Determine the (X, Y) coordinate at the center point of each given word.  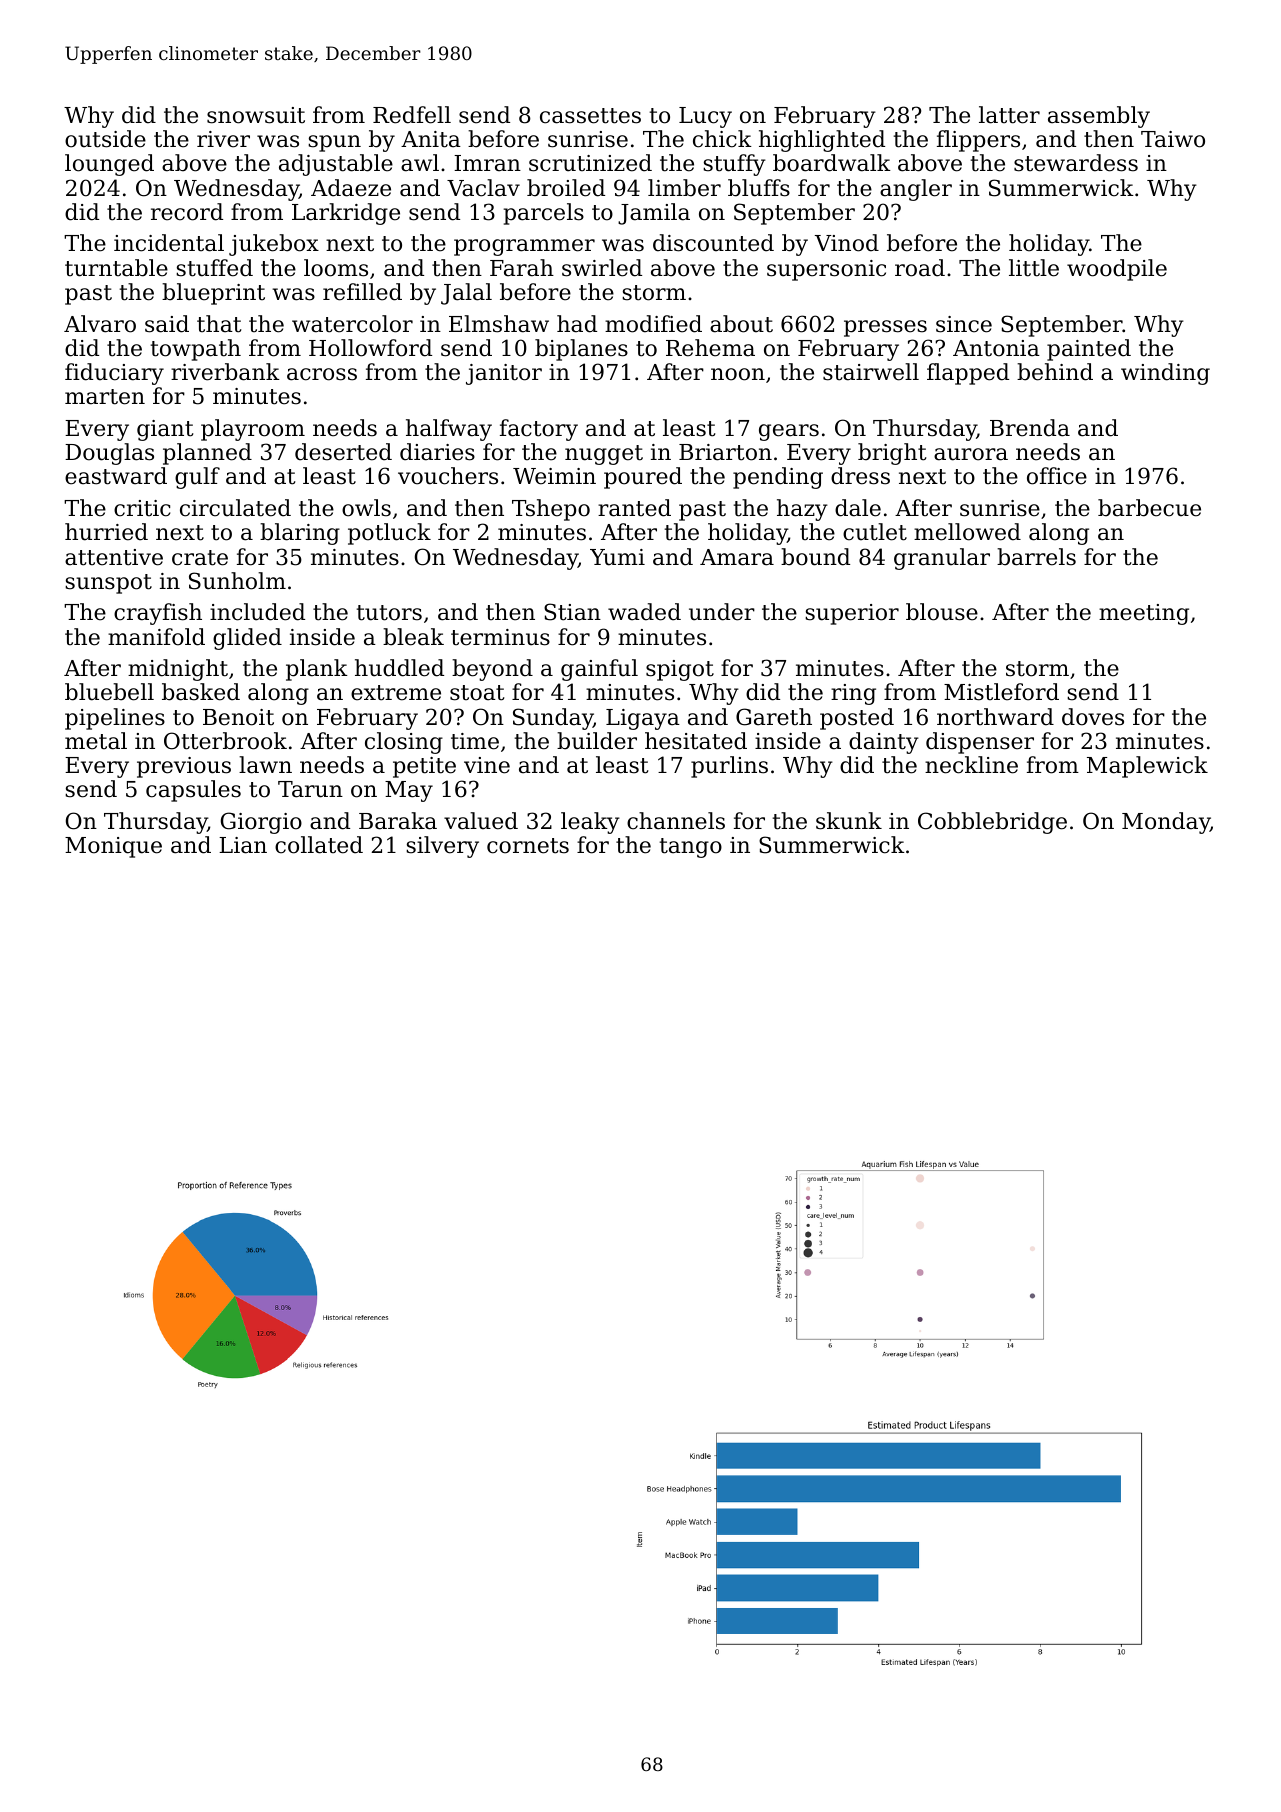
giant (165, 430)
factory (539, 430)
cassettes (590, 116)
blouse (942, 612)
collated (319, 845)
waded (644, 612)
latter (1009, 115)
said (167, 324)
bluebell (109, 692)
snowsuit (256, 115)
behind (1055, 372)
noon (738, 374)
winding (1165, 374)
